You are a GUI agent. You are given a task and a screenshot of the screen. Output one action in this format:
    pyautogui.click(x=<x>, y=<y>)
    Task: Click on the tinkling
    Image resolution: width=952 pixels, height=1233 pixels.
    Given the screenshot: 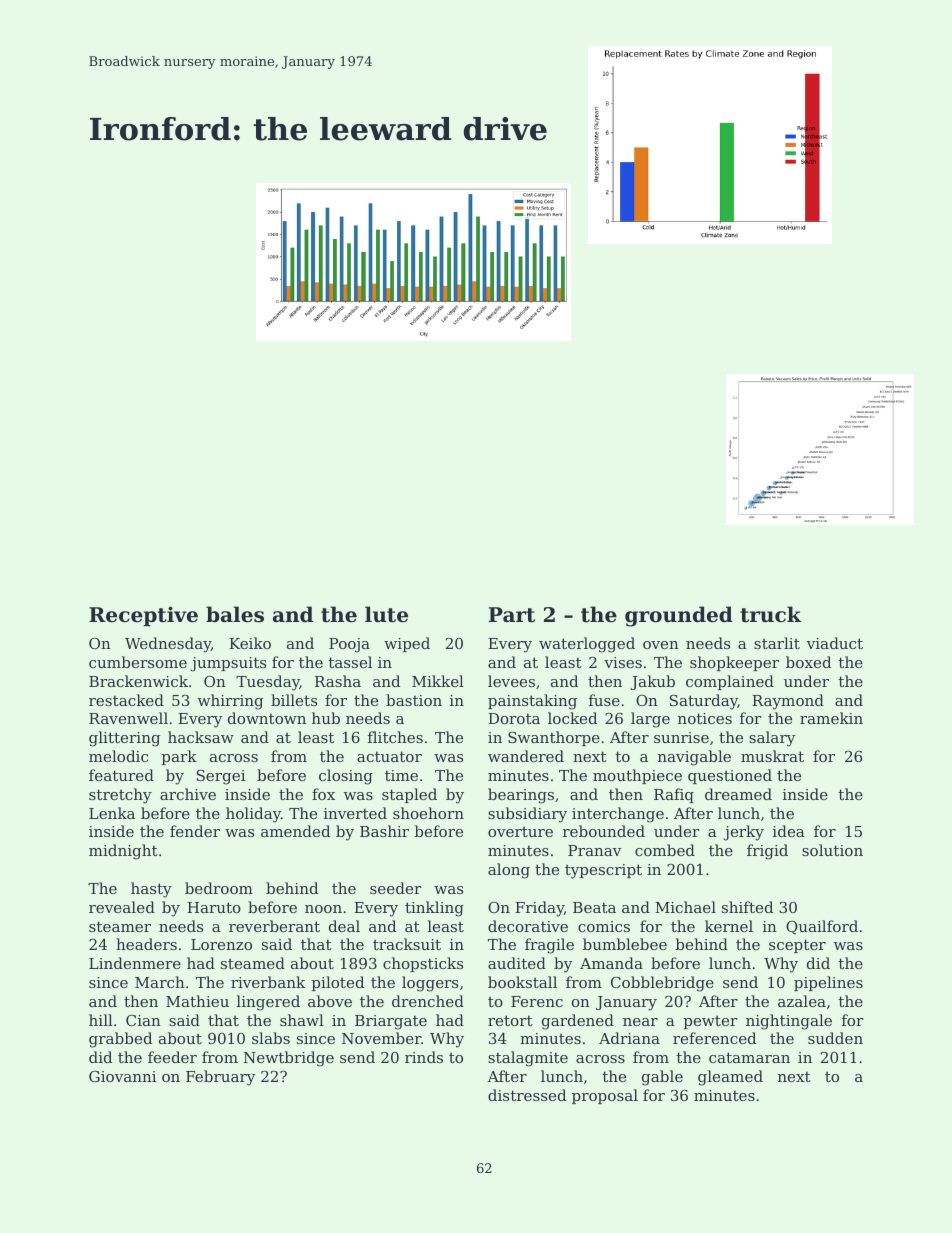 What is the action you would take?
    pyautogui.click(x=434, y=909)
